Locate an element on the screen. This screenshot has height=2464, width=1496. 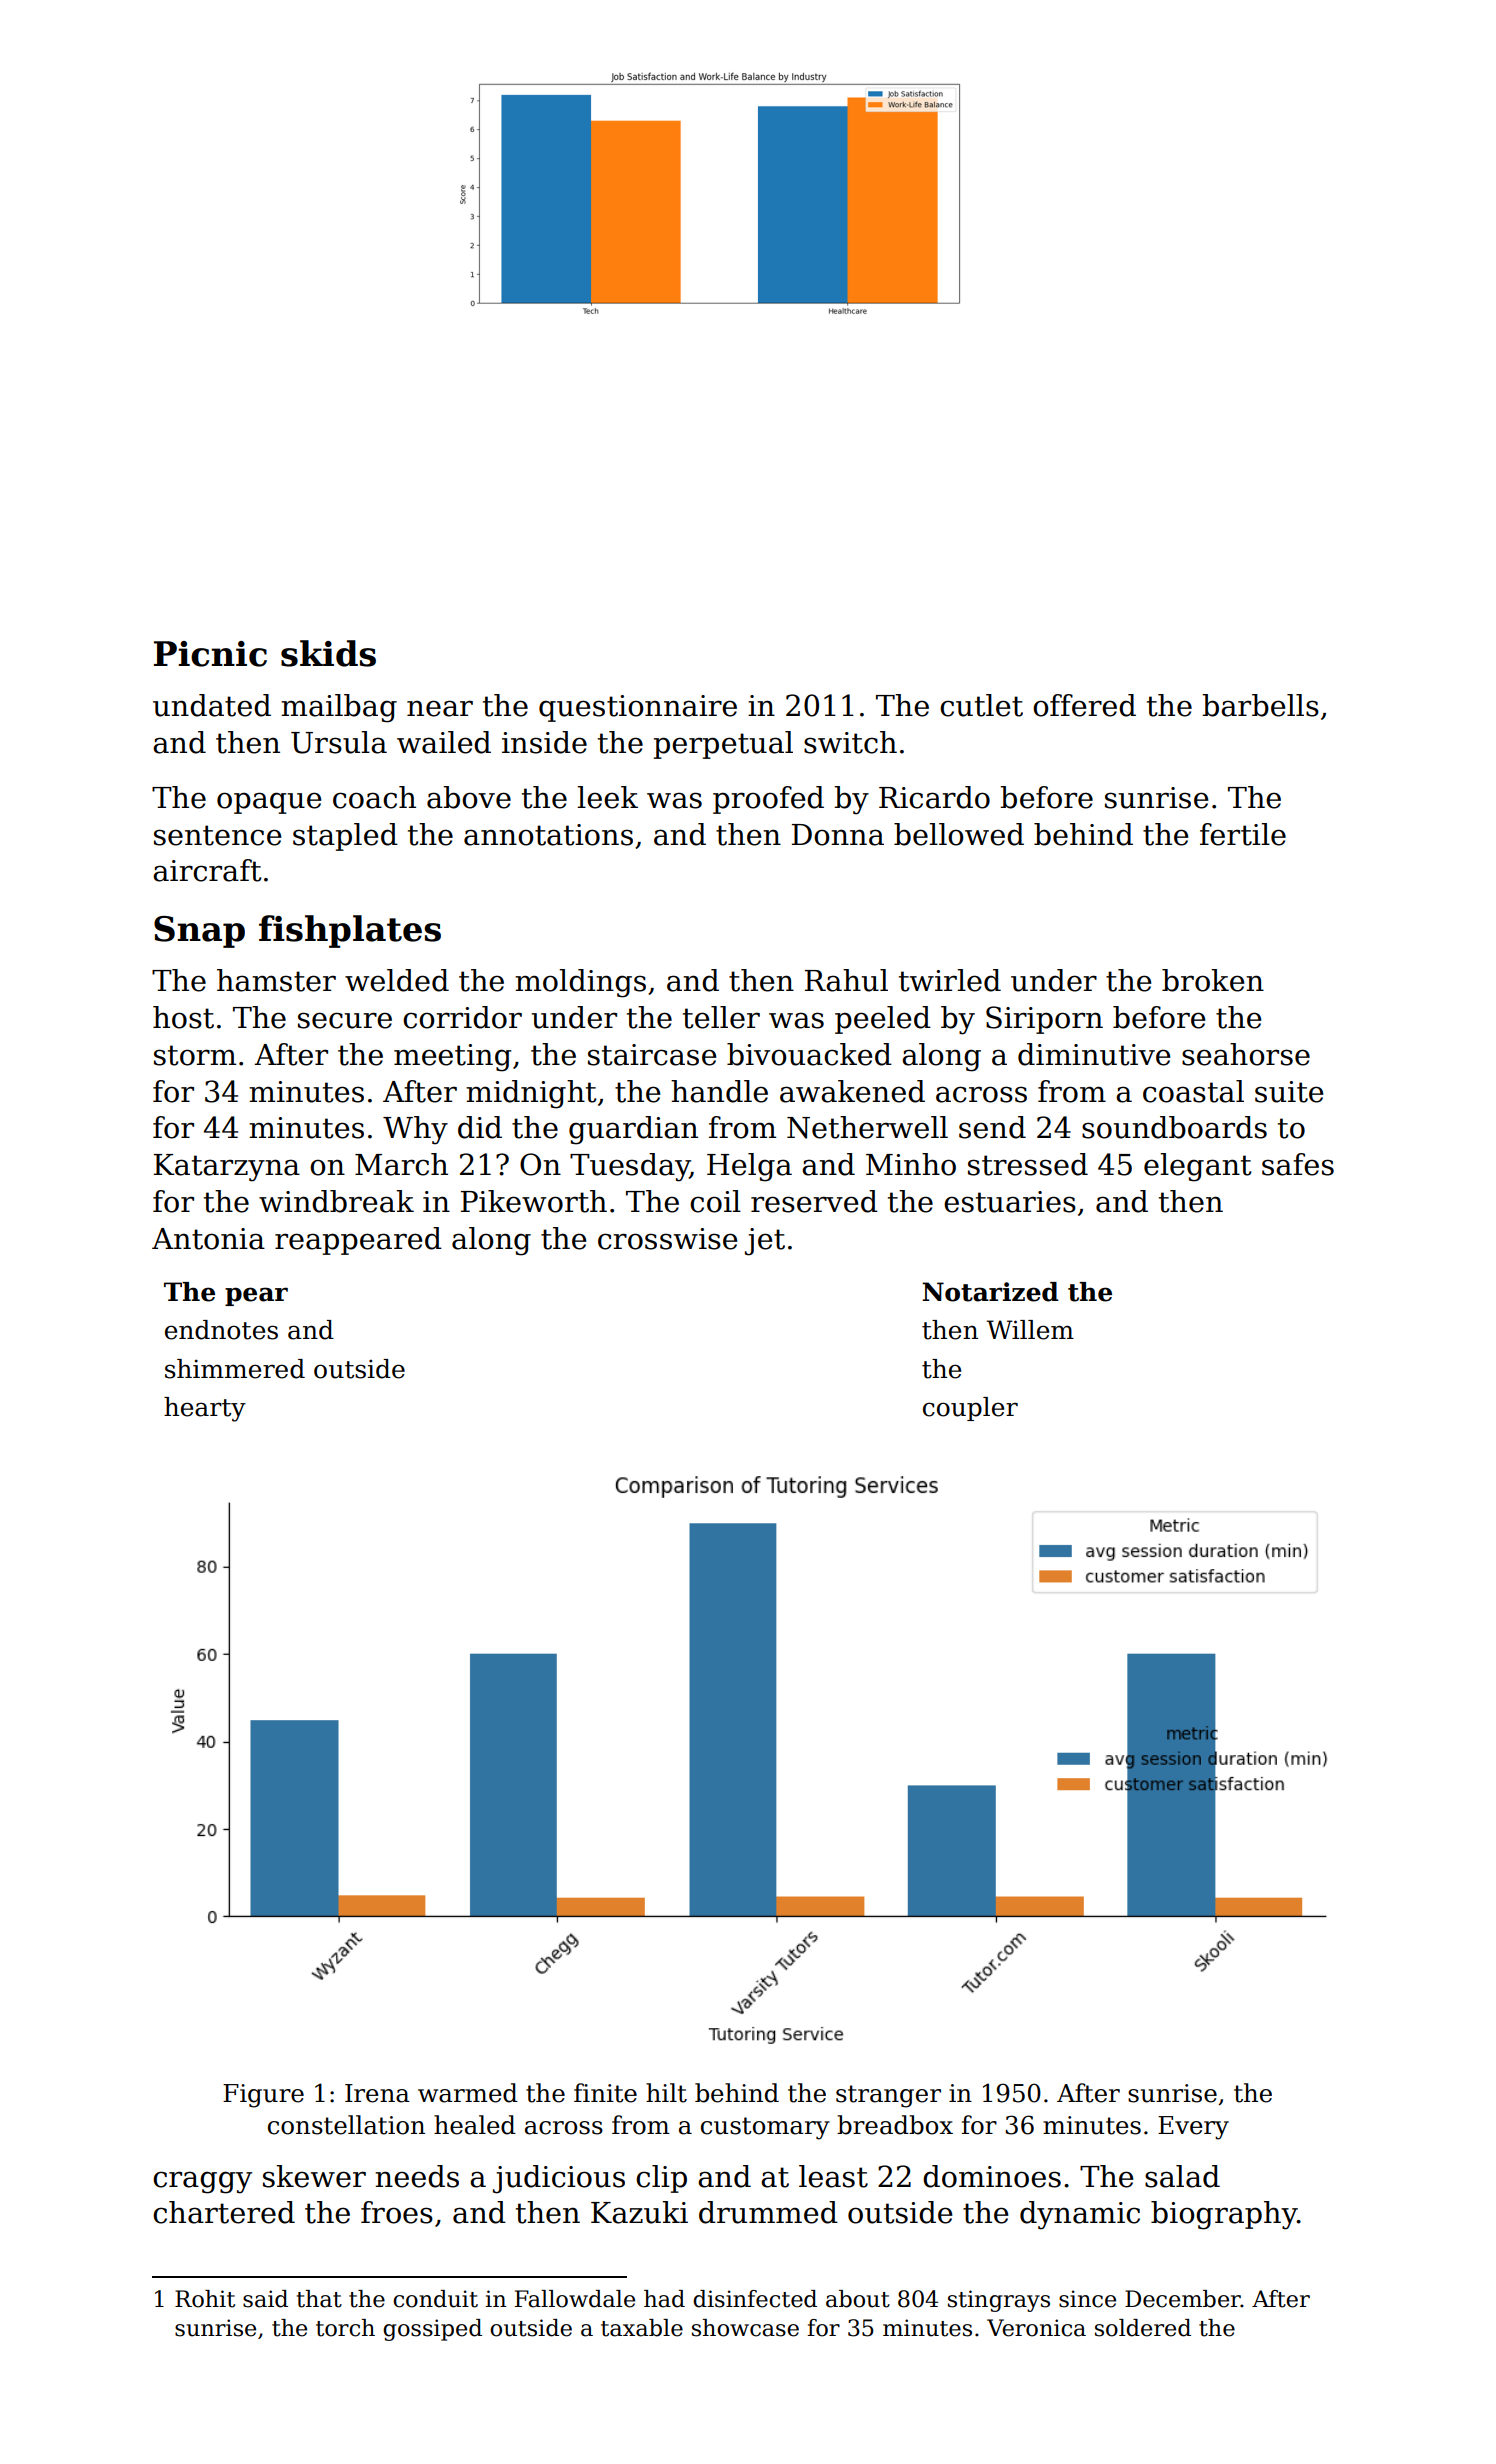
Notarized is located at coordinates (990, 1292).
